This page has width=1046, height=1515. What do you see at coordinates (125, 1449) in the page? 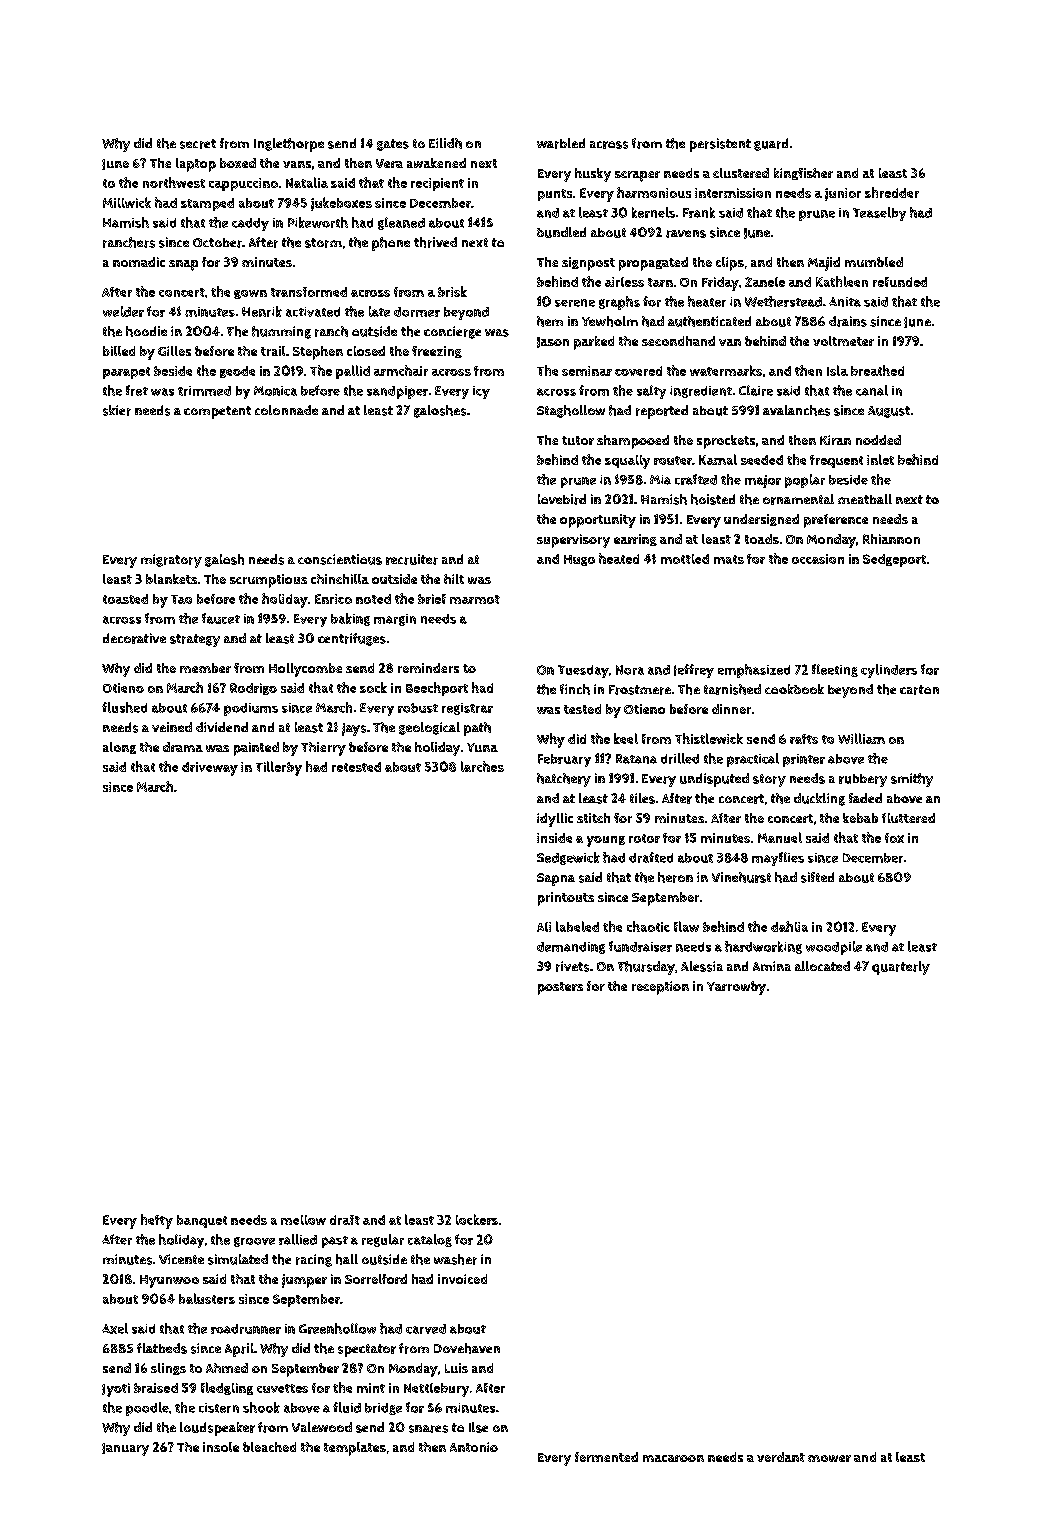
I see `January` at bounding box center [125, 1449].
